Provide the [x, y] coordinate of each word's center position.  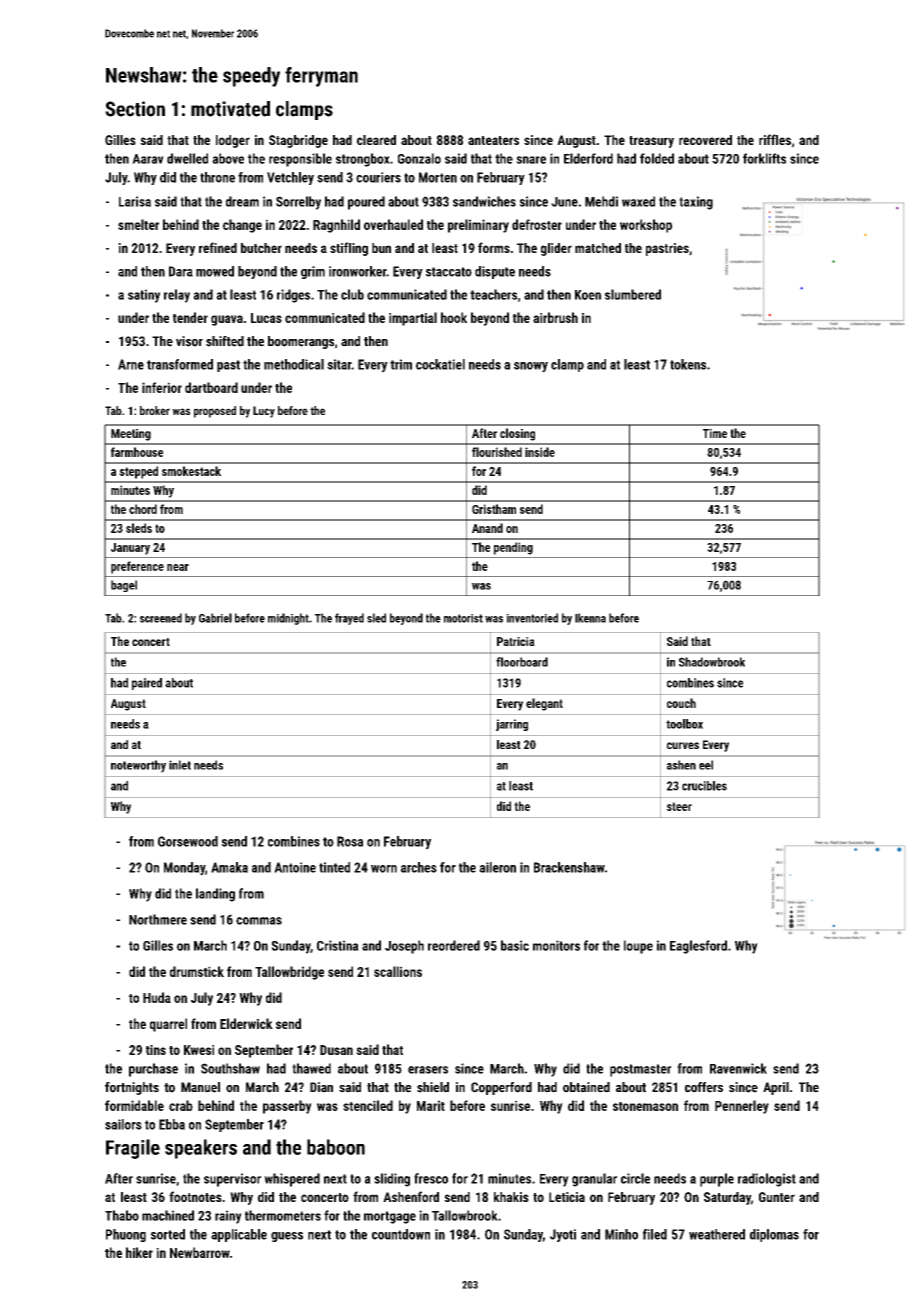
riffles [775, 139]
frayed [349, 619]
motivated [230, 109]
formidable [134, 1105]
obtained [586, 1087]
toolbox [684, 724]
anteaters [493, 140]
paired [147, 684]
